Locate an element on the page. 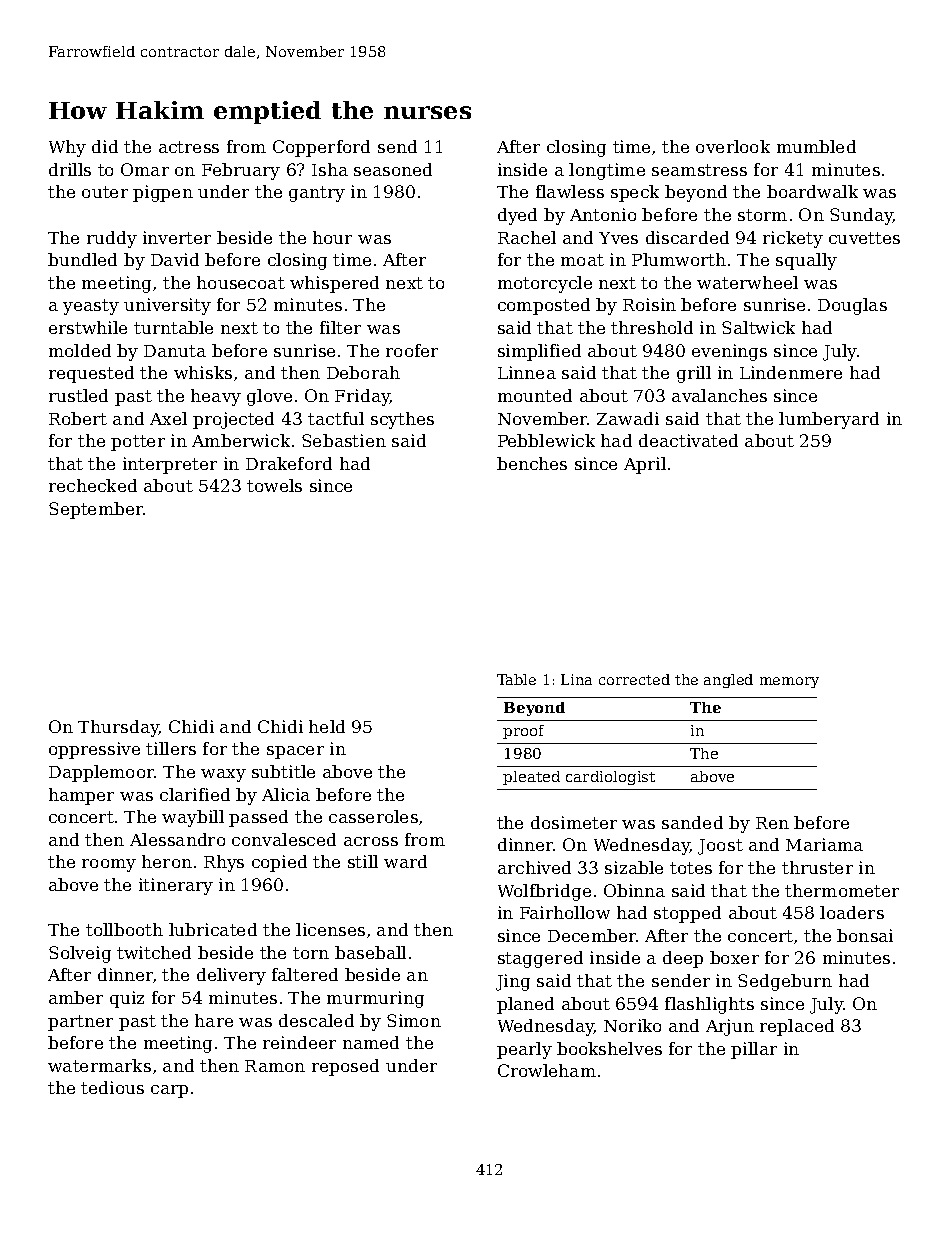 The image size is (952, 1233). whisks is located at coordinates (203, 372).
